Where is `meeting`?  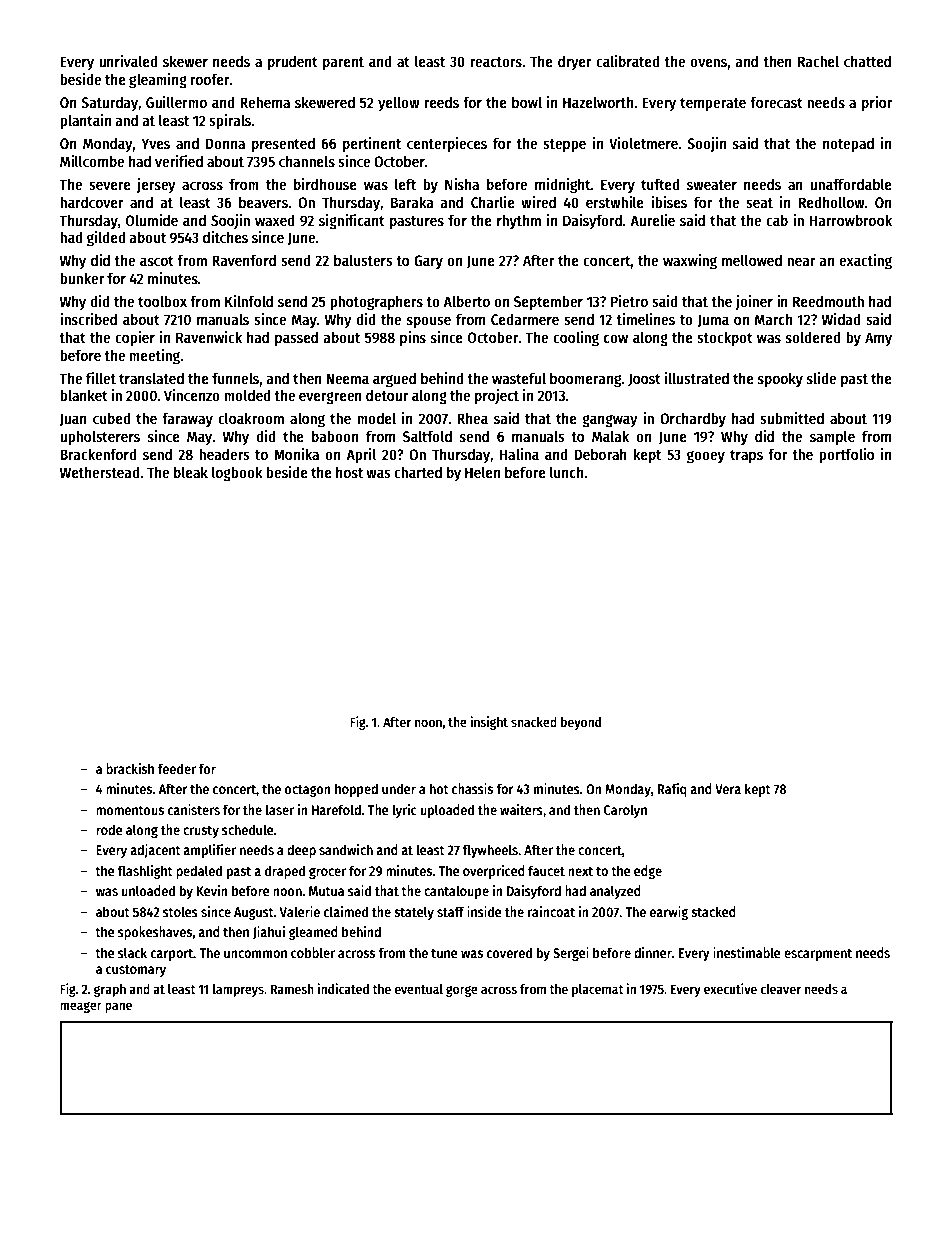
meeting is located at coordinates (154, 357).
